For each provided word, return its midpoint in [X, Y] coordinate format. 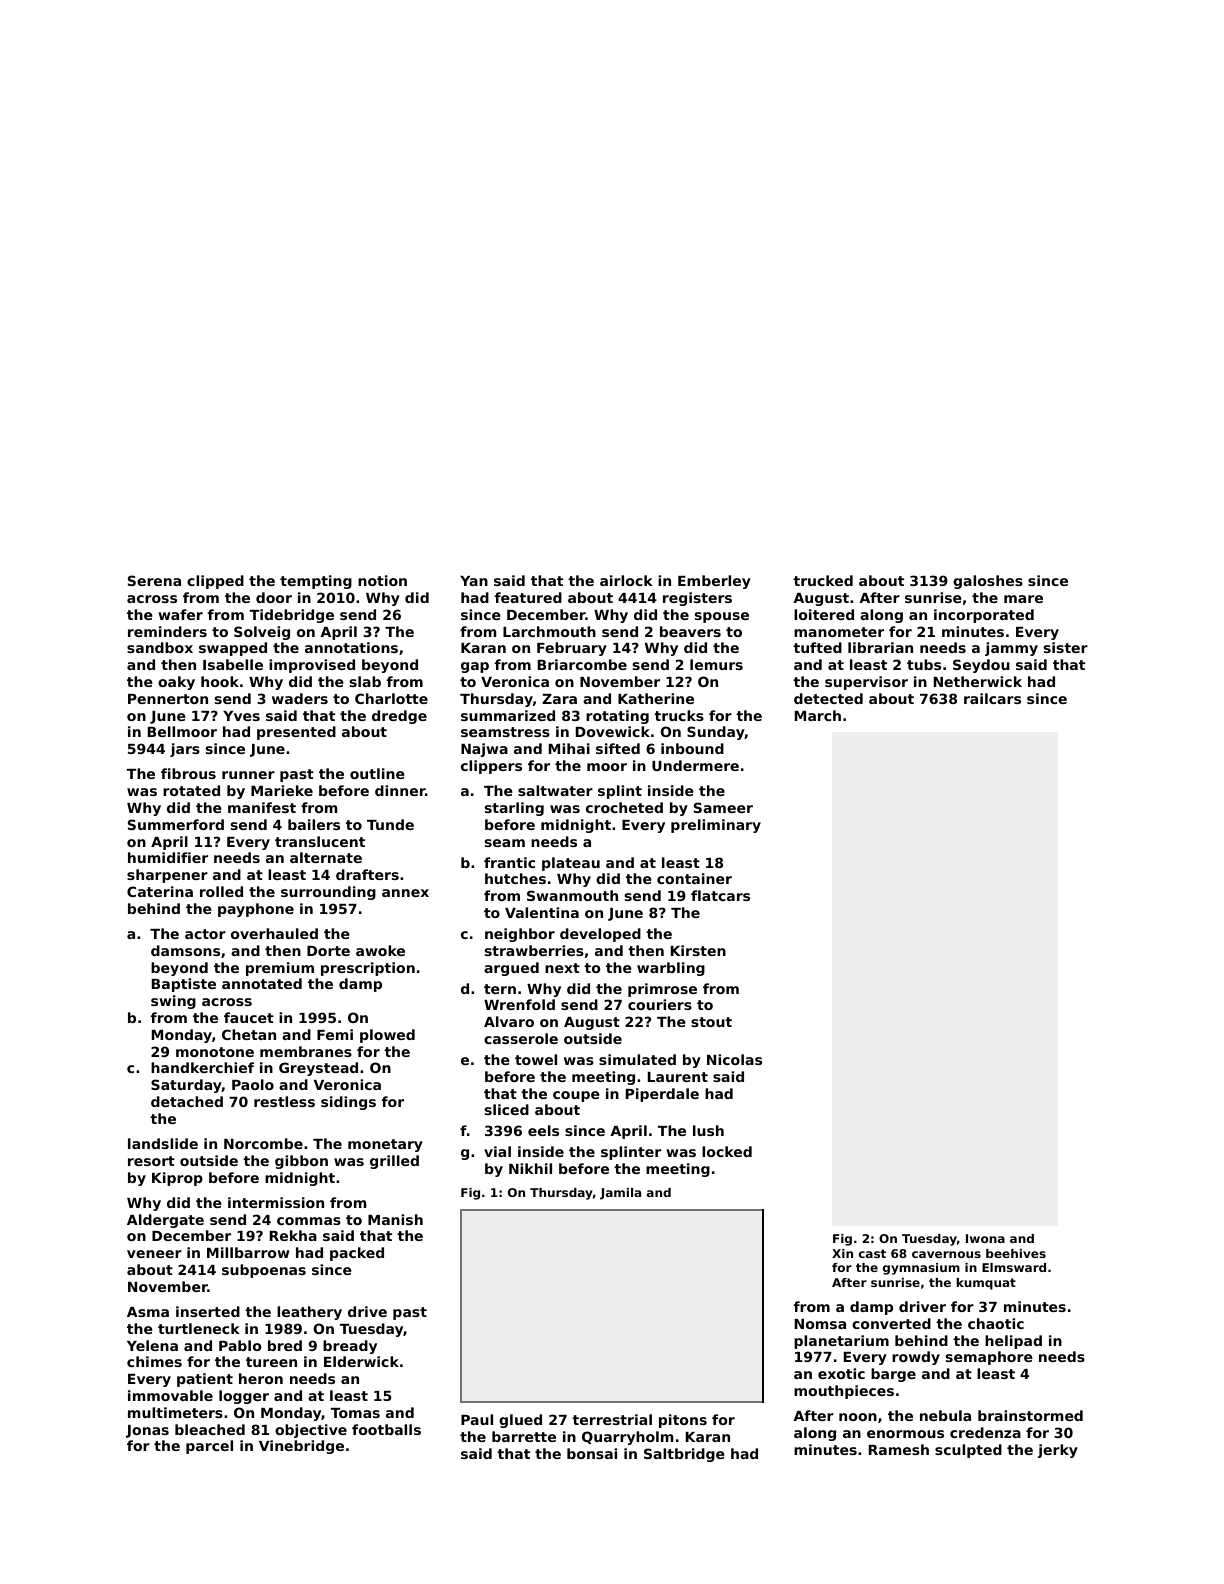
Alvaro [509, 1021]
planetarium [841, 1342]
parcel [209, 1447]
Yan [474, 581]
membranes [306, 1051]
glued [520, 1421]
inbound [692, 748]
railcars [992, 698]
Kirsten [698, 950]
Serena [154, 580]
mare [1023, 599]
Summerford [176, 824]
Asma [148, 1312]
